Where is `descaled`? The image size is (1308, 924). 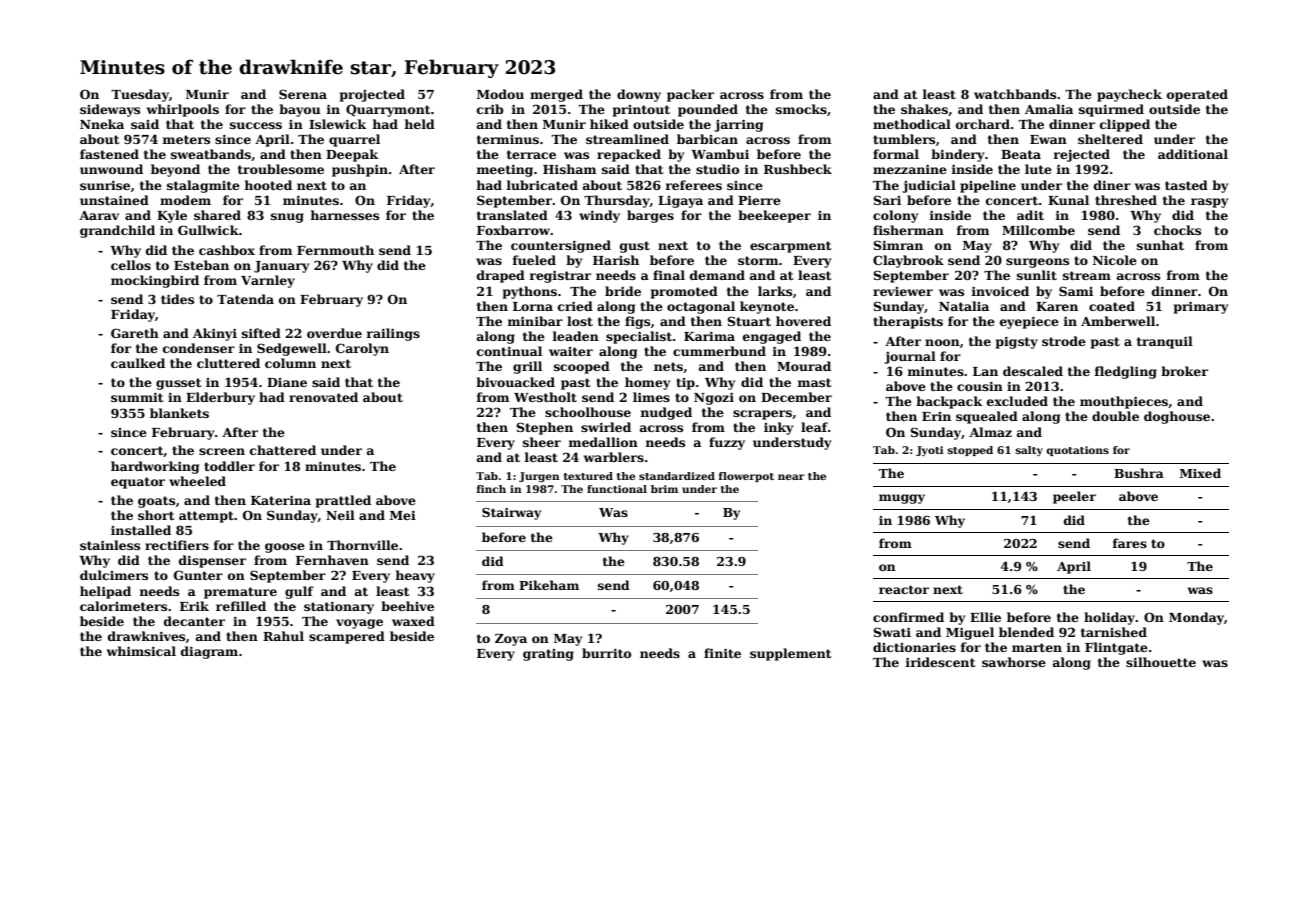
descaled is located at coordinates (1033, 371).
